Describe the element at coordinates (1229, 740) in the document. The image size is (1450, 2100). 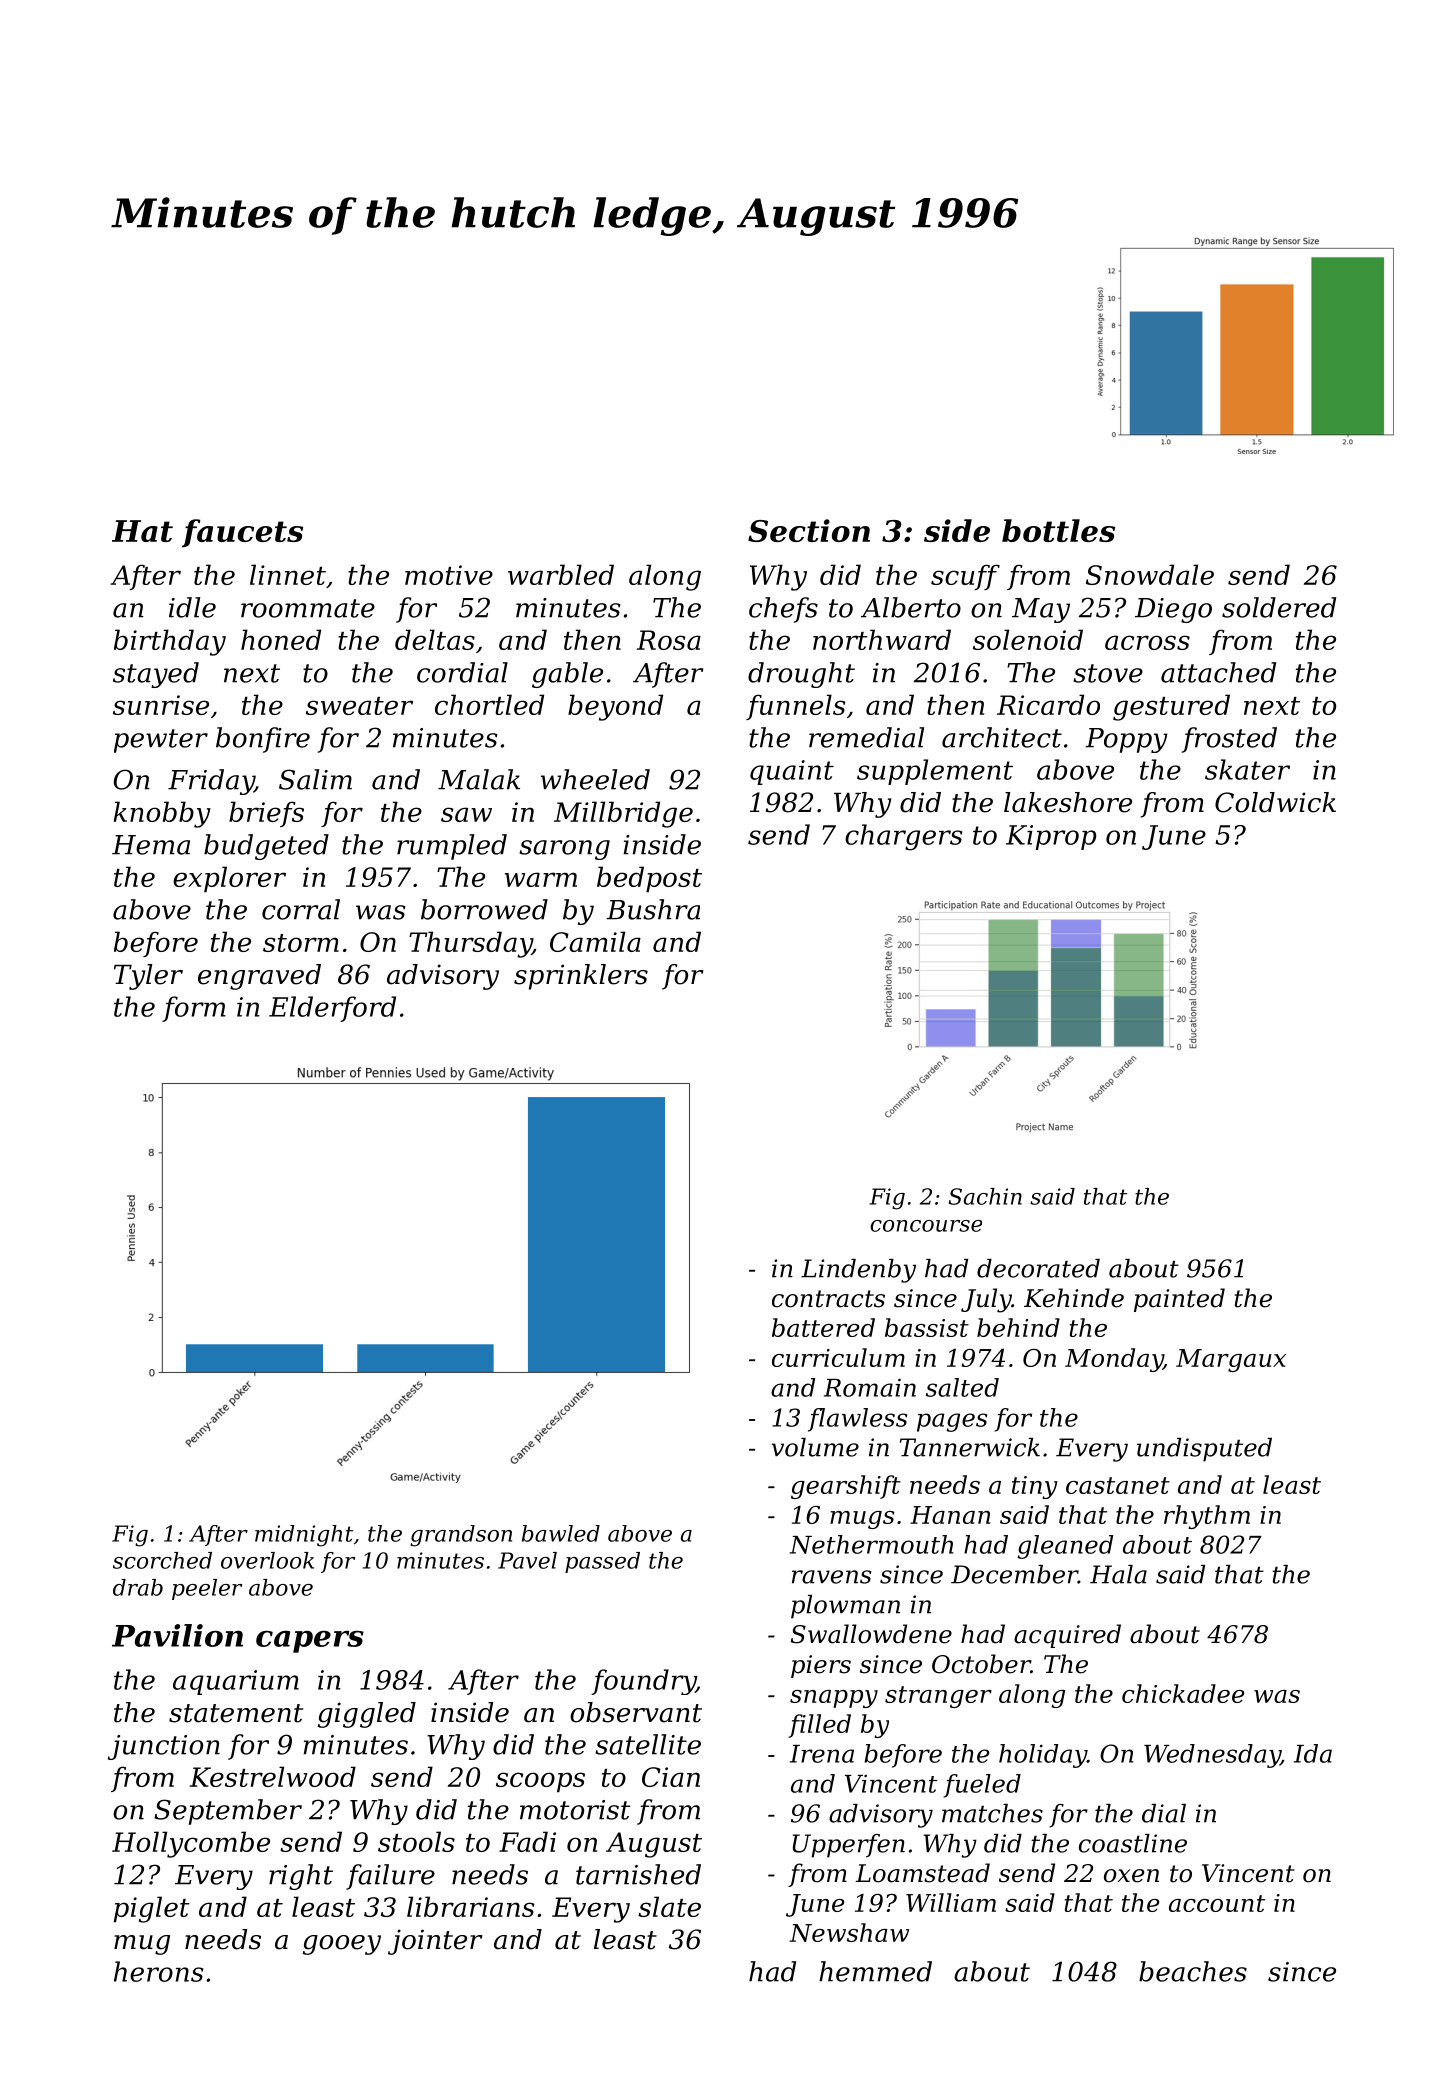
I see `frosted` at that location.
